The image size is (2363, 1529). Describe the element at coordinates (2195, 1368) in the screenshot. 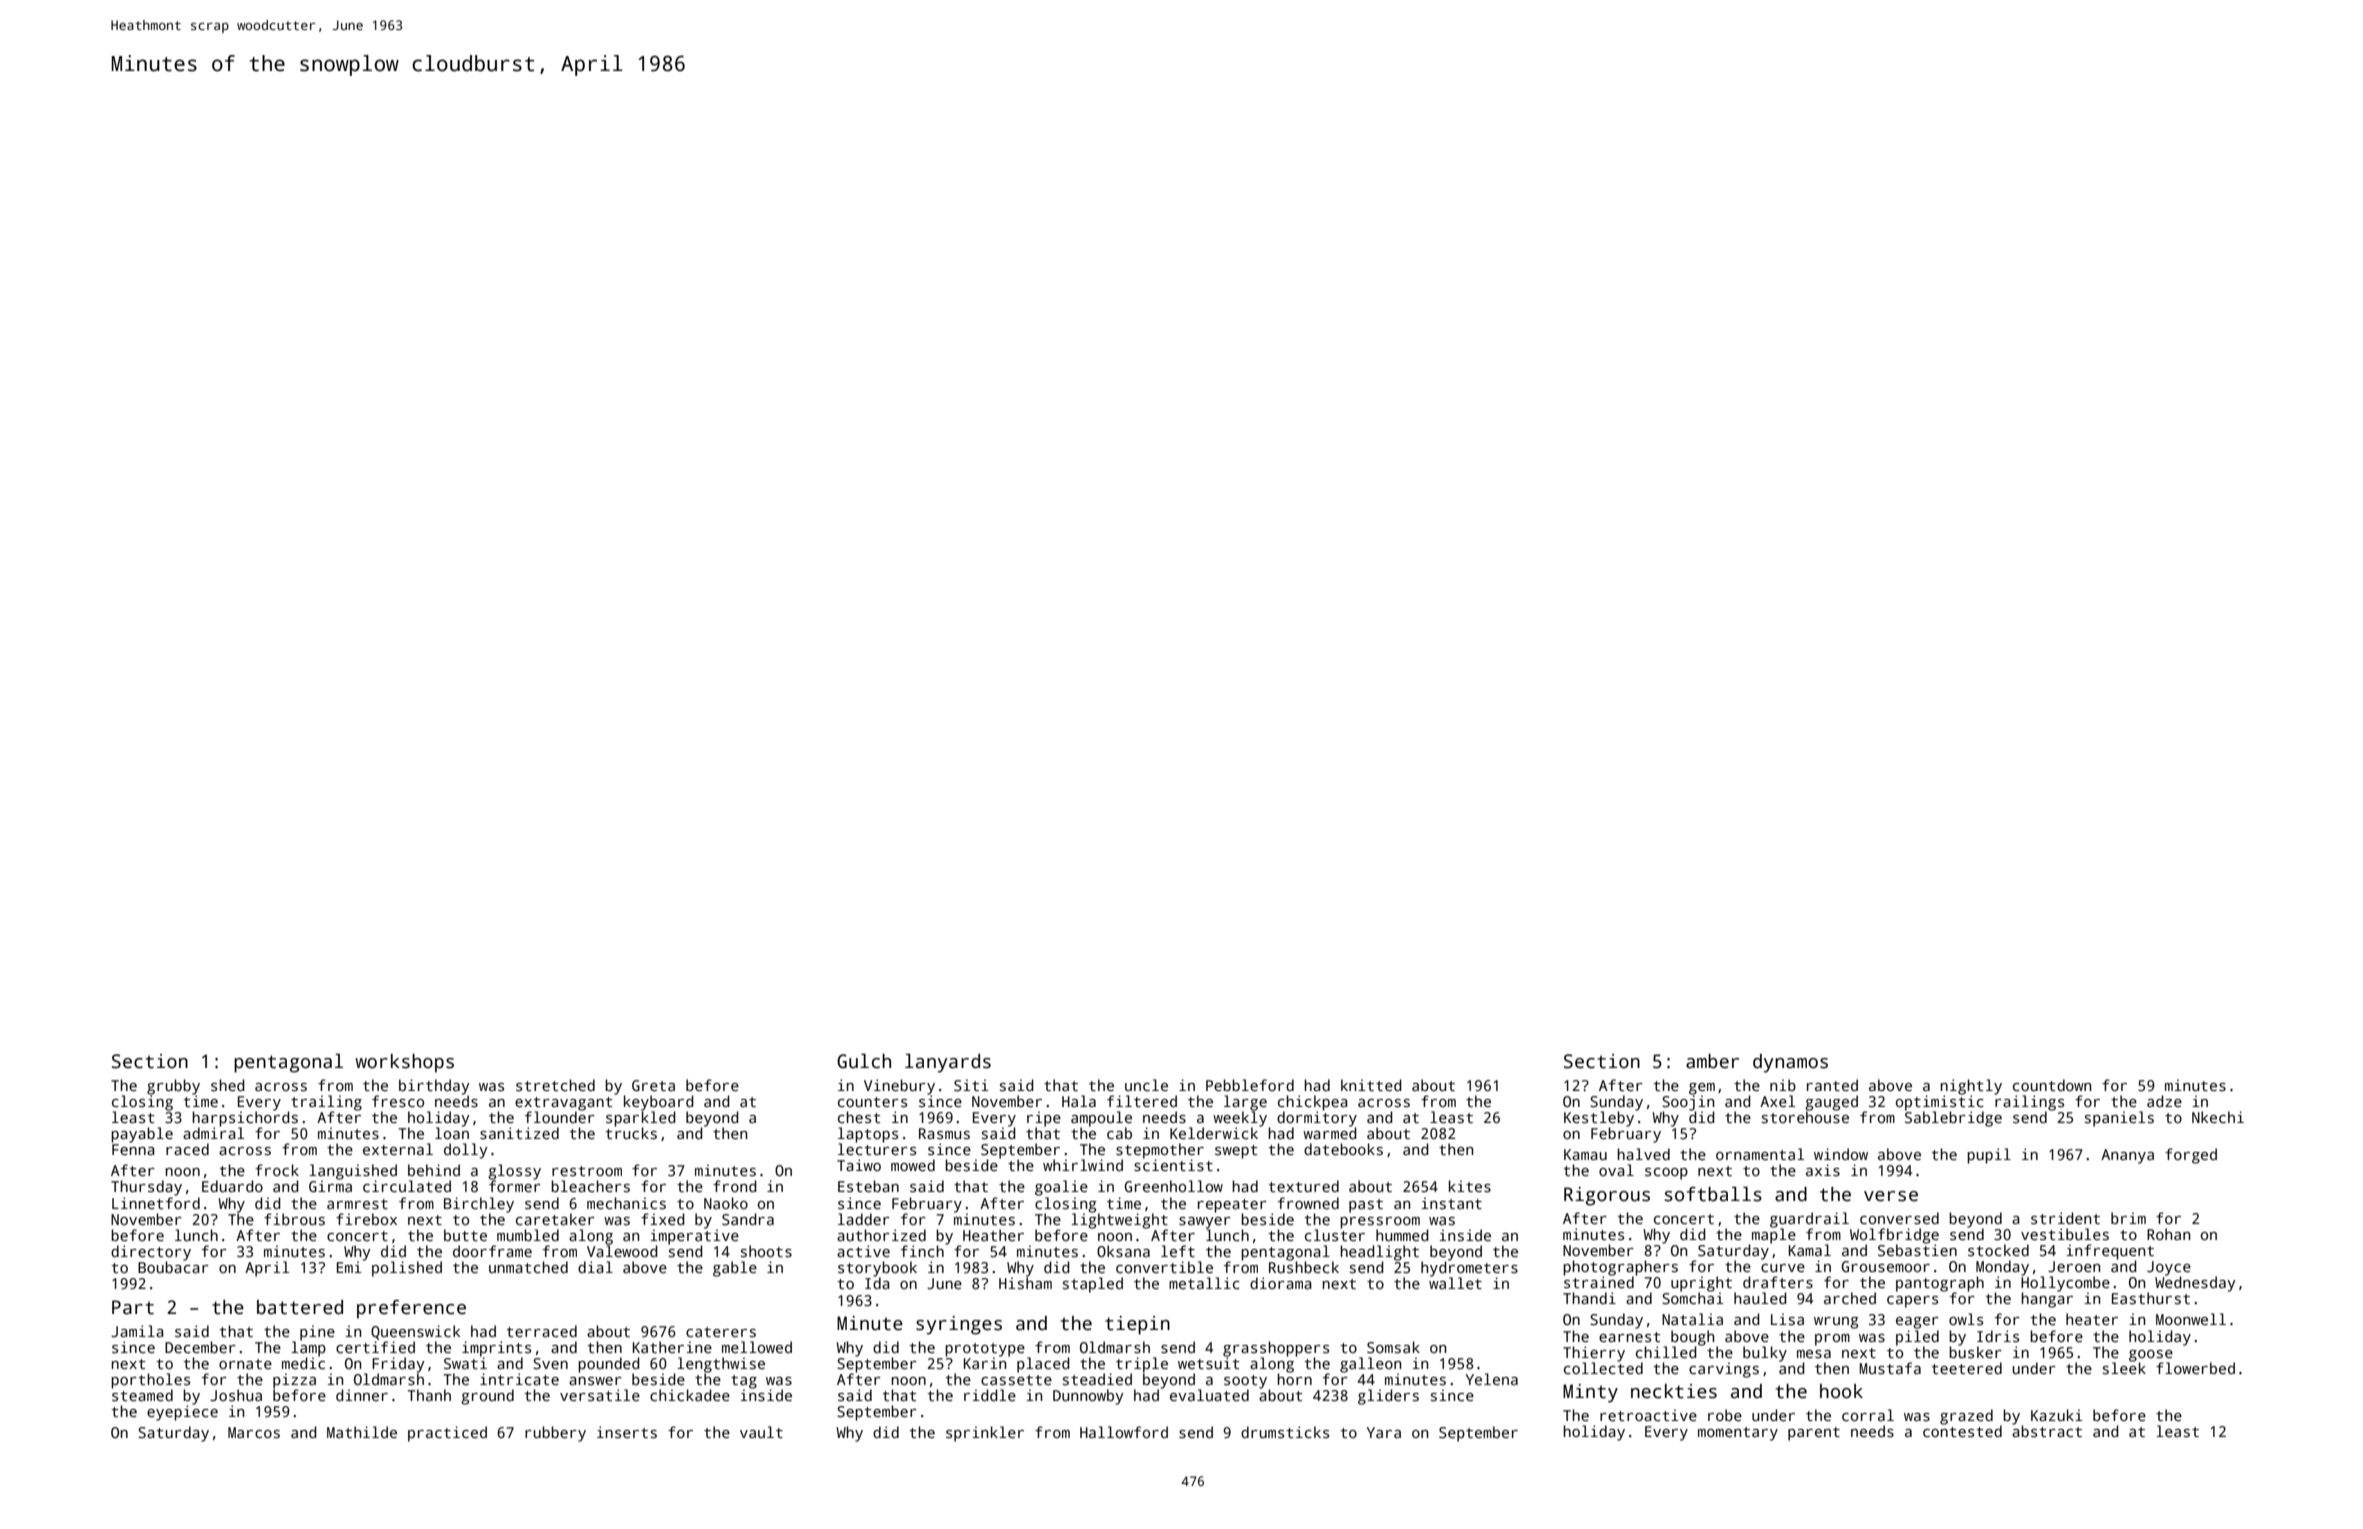

I see `flowerbed` at that location.
